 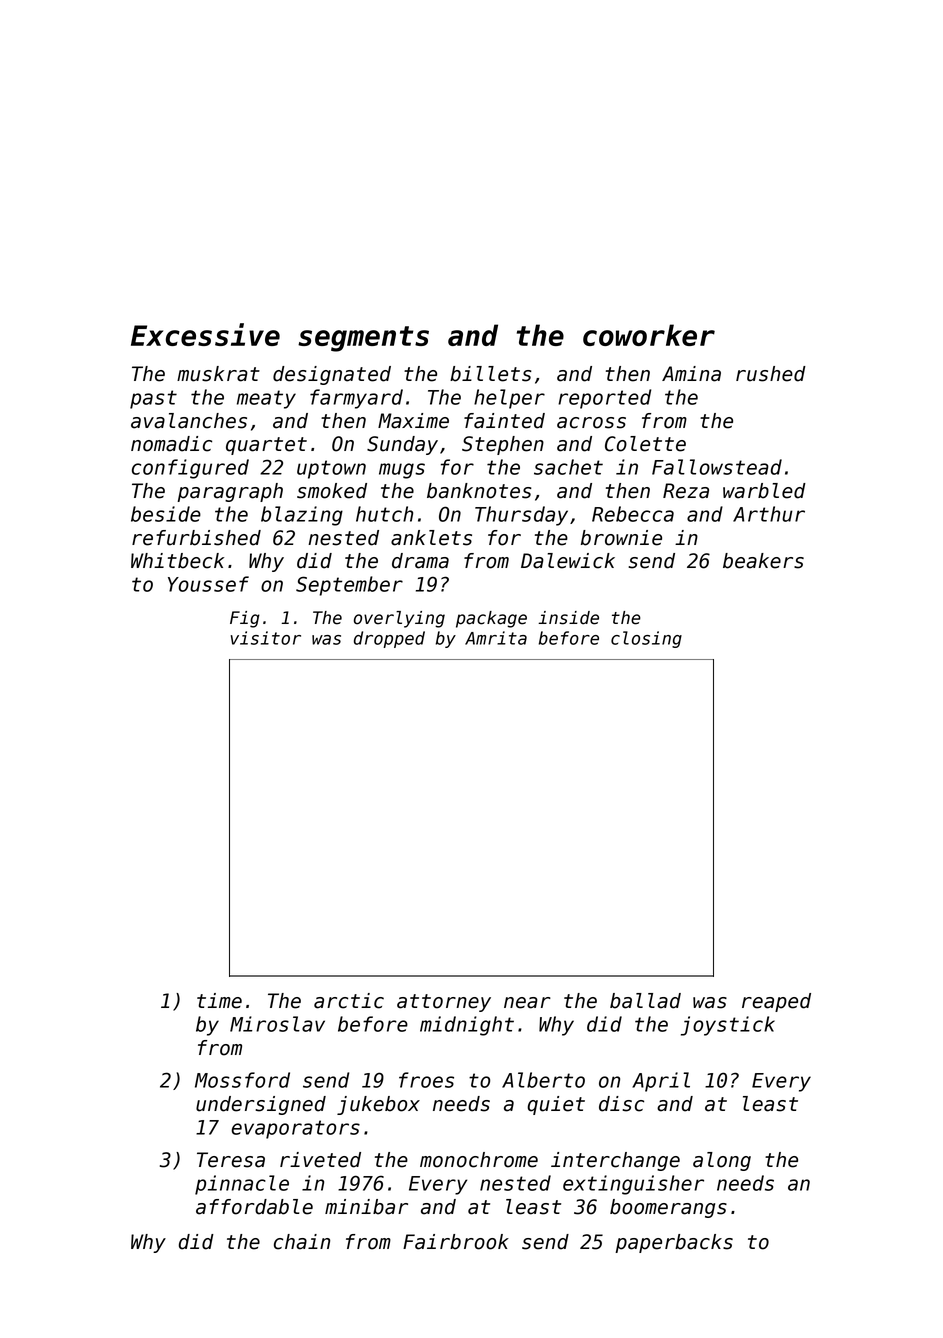 I want to click on farmyard, so click(x=356, y=399).
